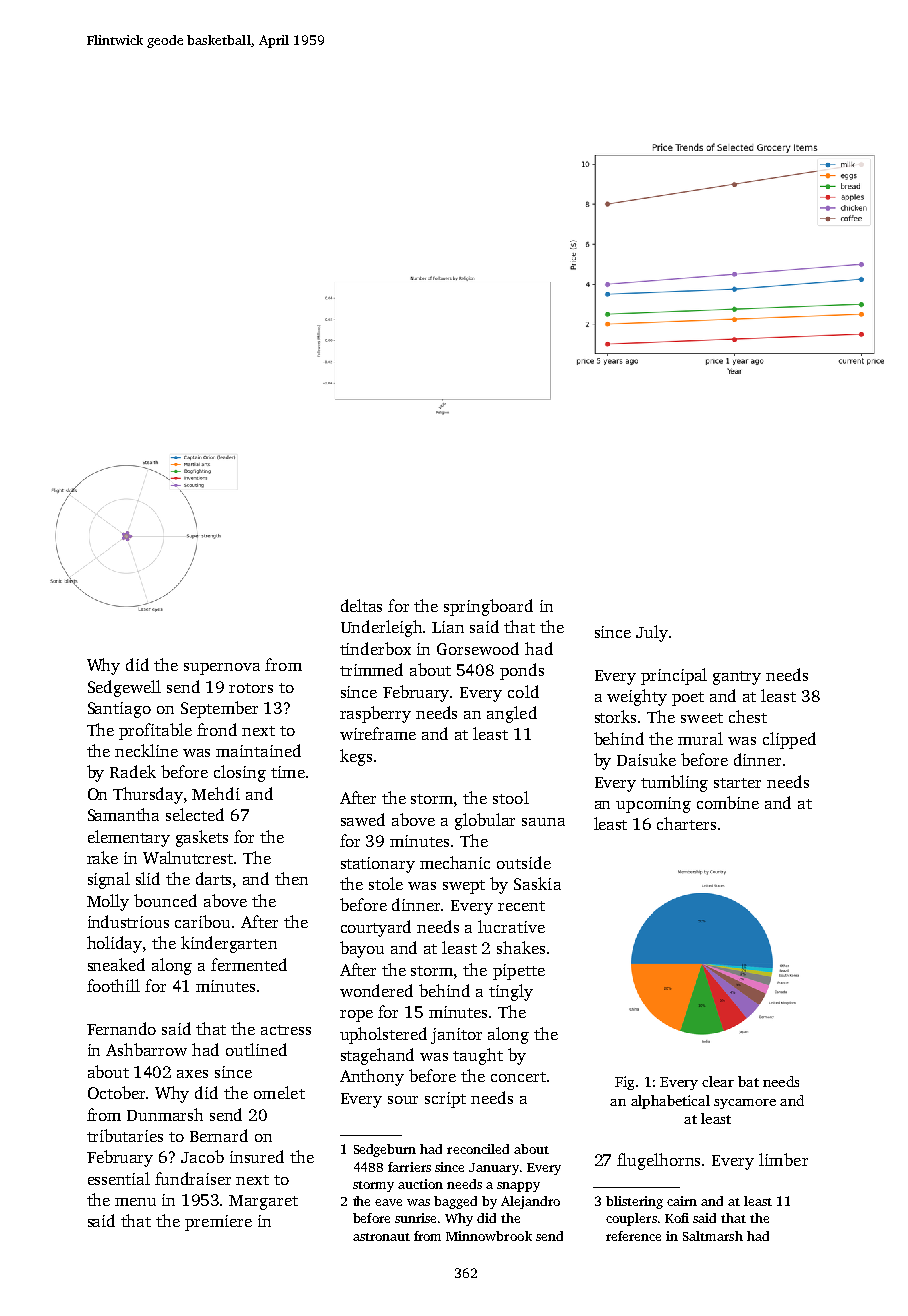 This page has height=1316, width=908. I want to click on industrious, so click(128, 921).
